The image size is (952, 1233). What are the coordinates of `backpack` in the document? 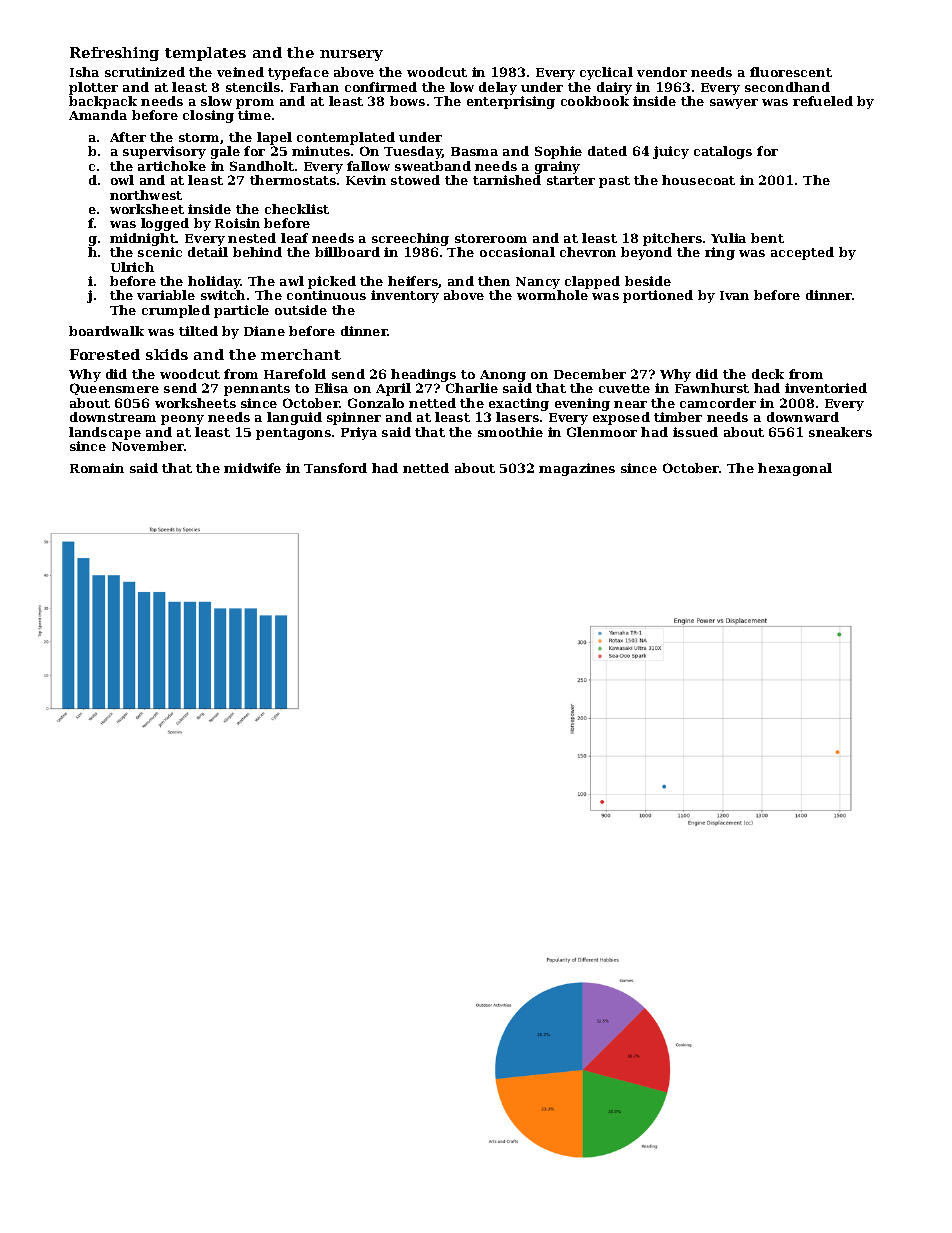 It's located at (103, 102).
